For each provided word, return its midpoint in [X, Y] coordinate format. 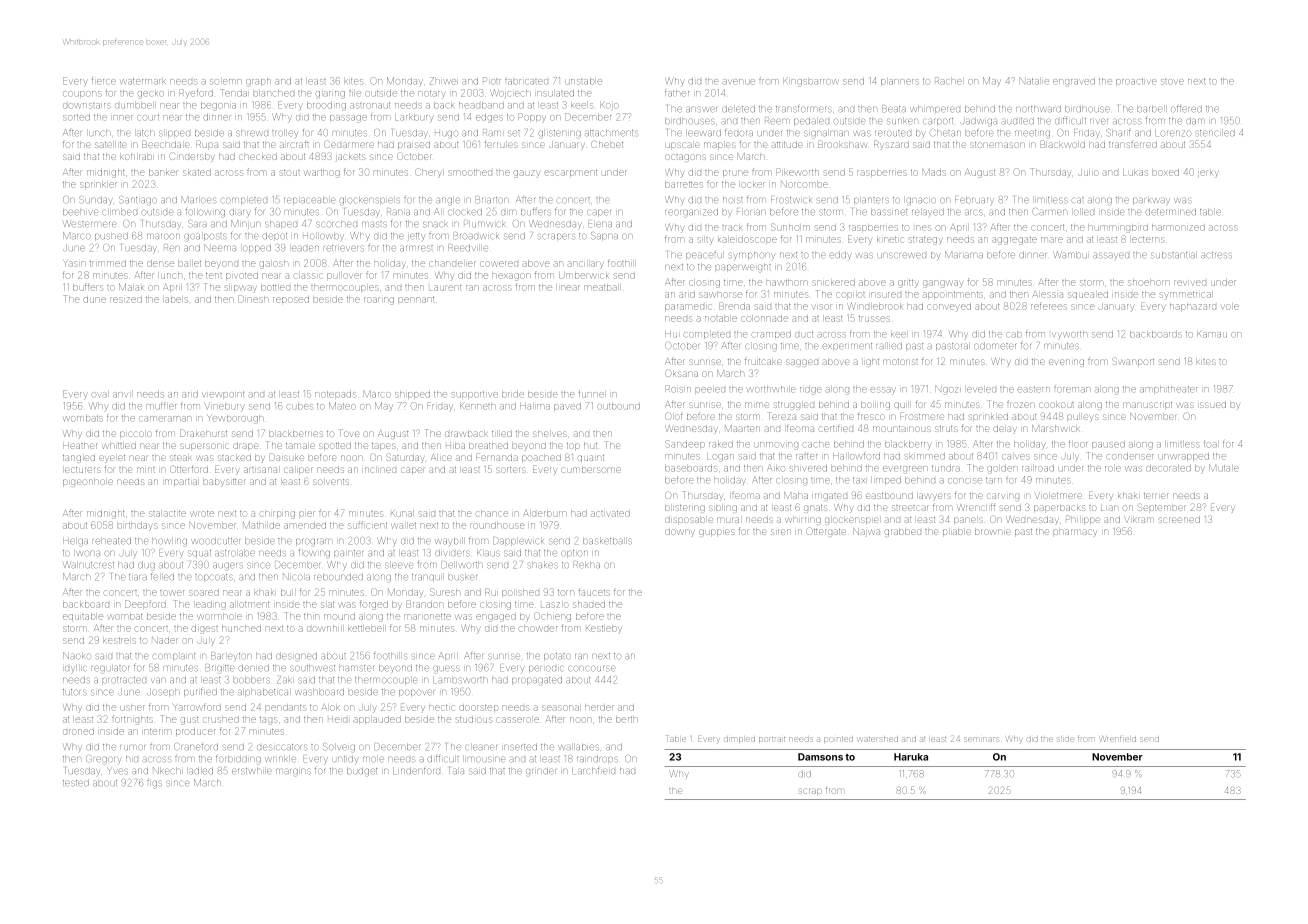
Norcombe [804, 184]
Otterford [189, 470]
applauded [377, 720]
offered [1186, 109]
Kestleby [604, 628]
